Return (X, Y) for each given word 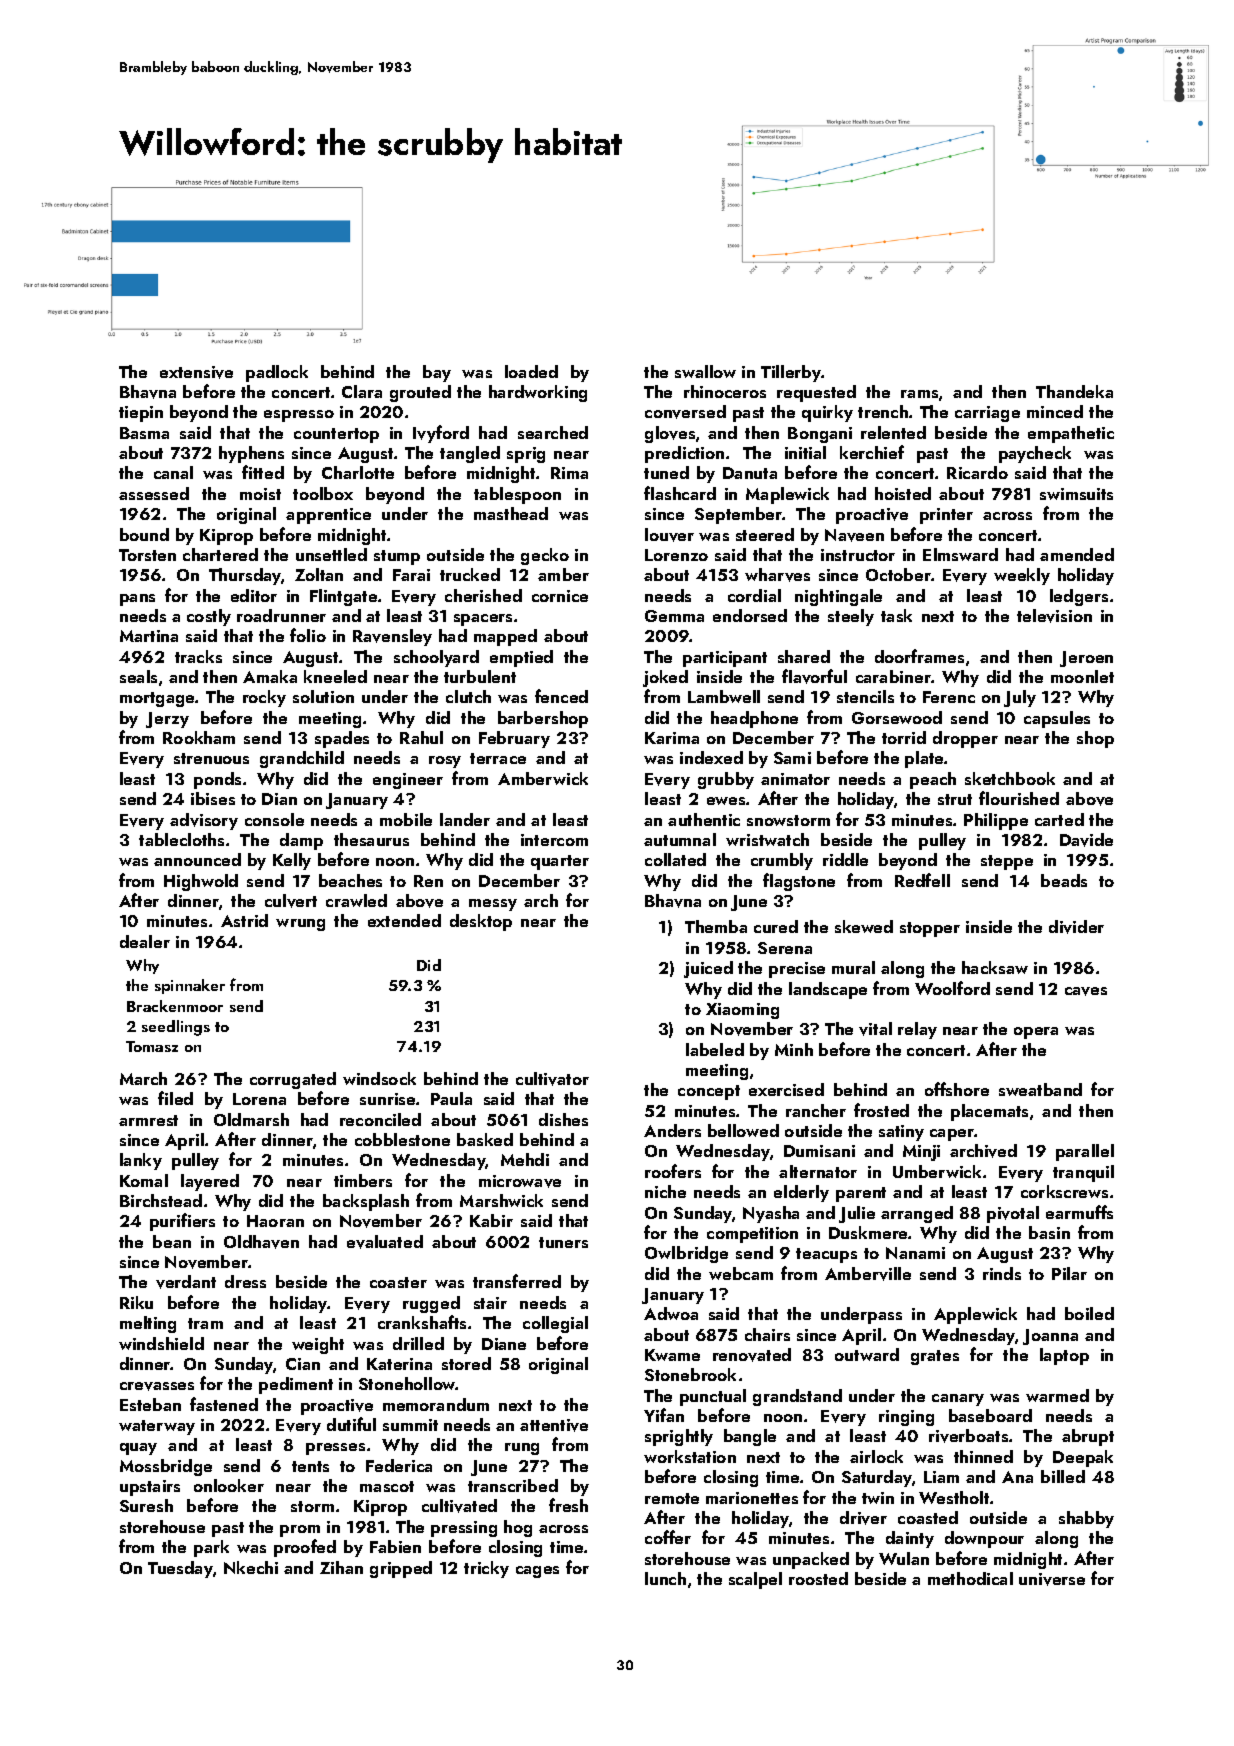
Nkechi (251, 1567)
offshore (957, 1089)
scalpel (755, 1580)
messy (493, 905)
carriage (987, 414)
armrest (148, 1120)
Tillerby (791, 373)
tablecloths (181, 839)
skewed (864, 926)
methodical (970, 1578)
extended (404, 920)
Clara (362, 391)
